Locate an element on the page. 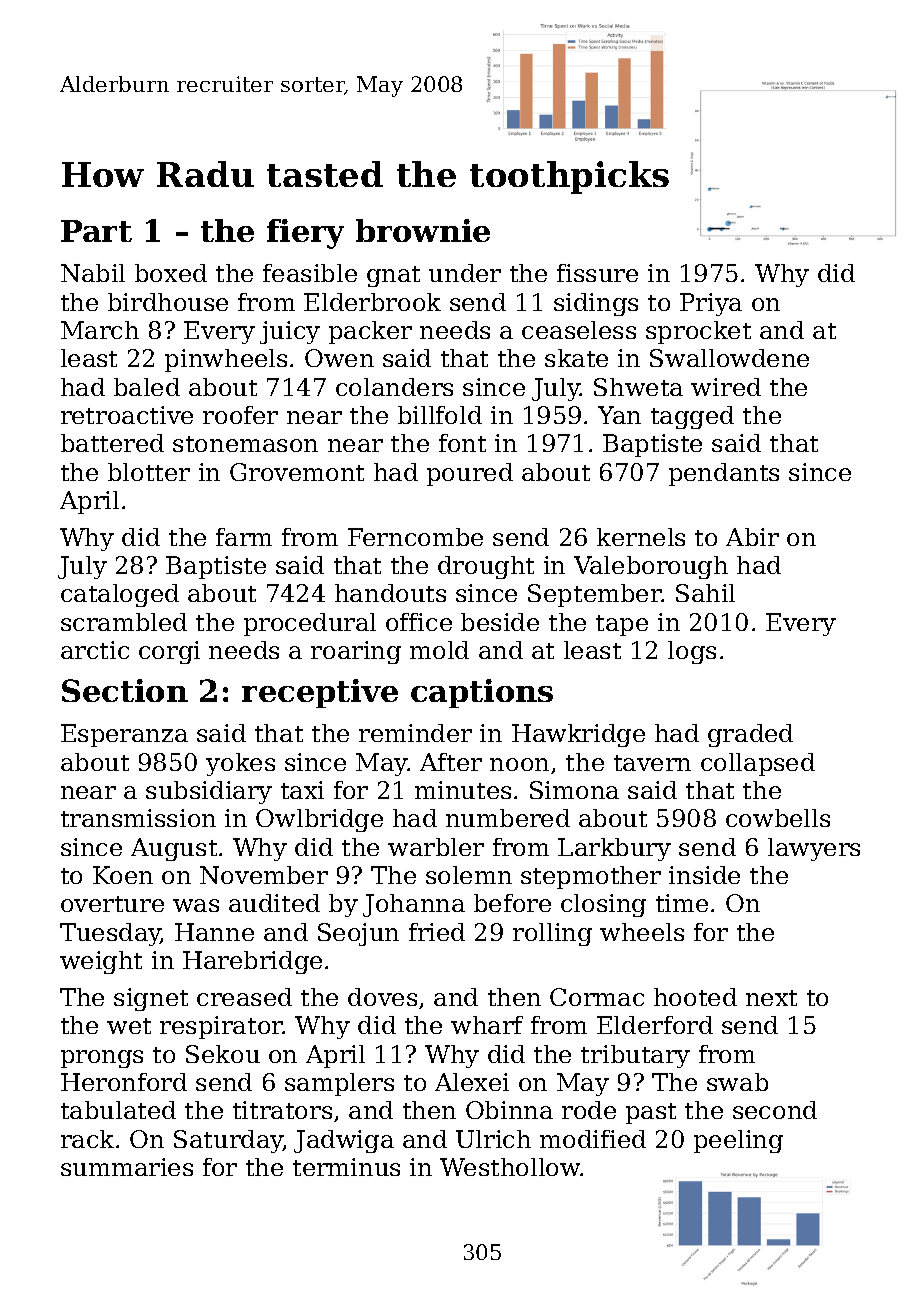 This image has height=1311, width=924. brownie is located at coordinates (423, 230).
